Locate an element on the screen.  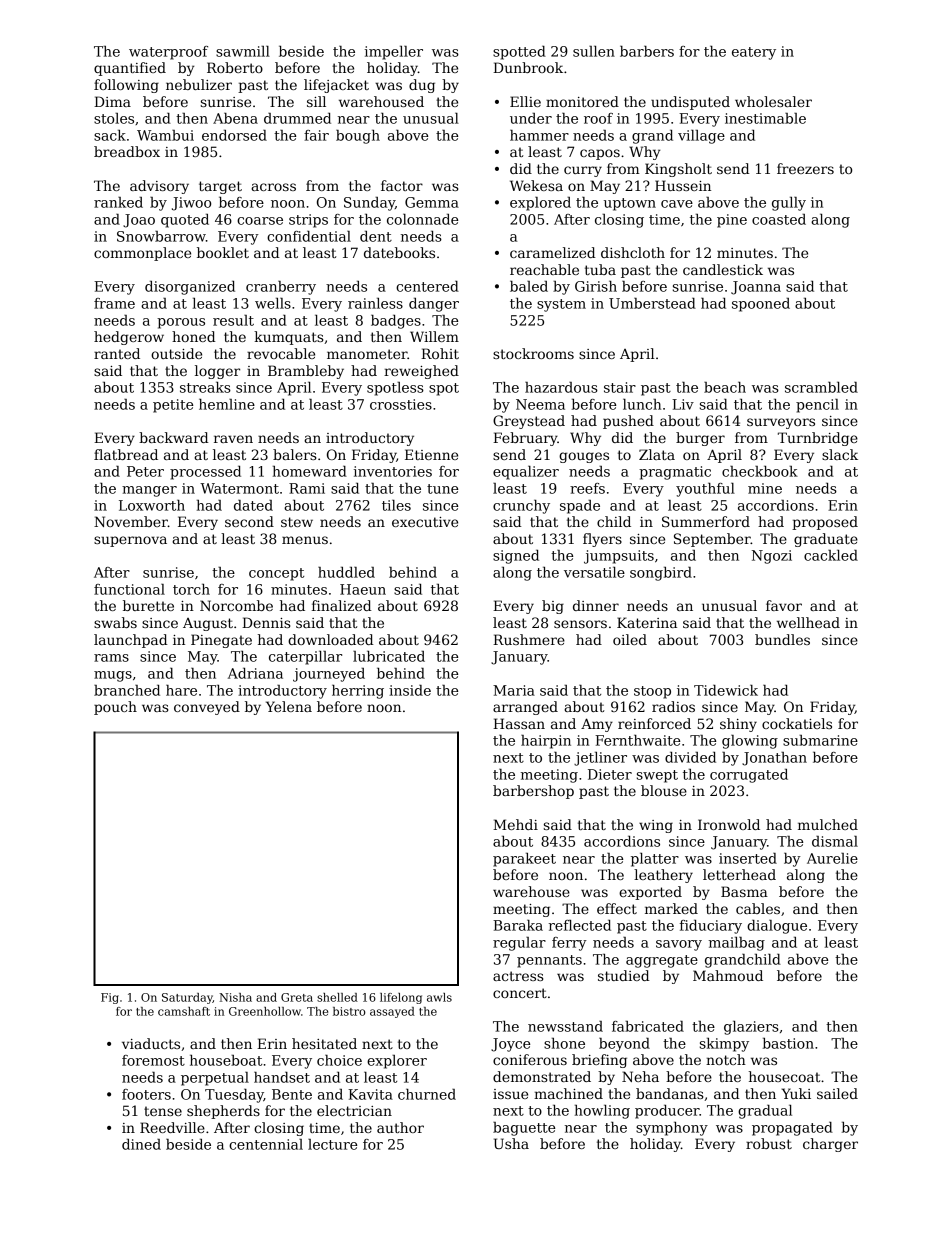
second is located at coordinates (249, 521).
